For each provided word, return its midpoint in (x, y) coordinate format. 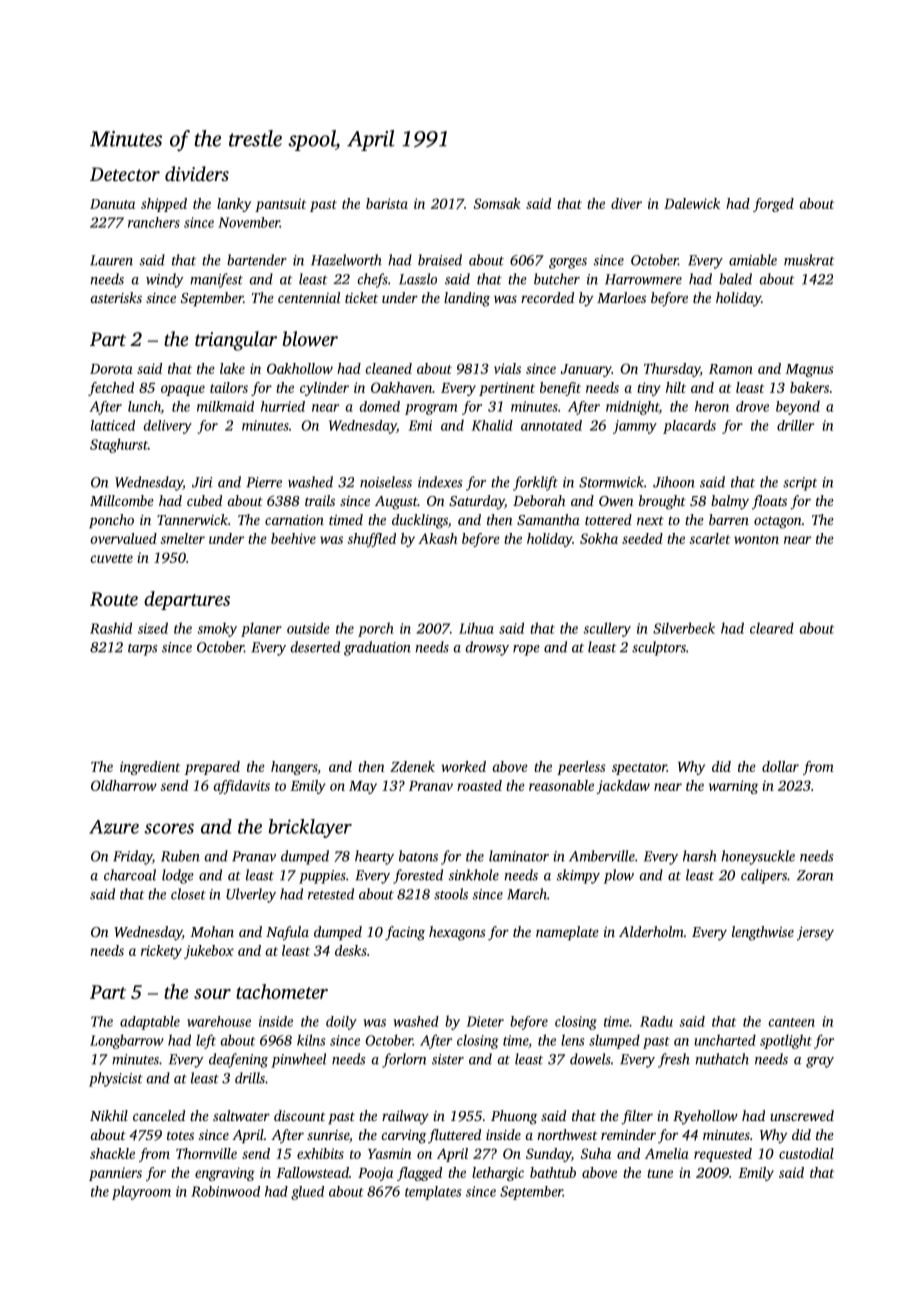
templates (433, 1193)
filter (637, 1117)
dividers (197, 173)
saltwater (241, 1115)
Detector (125, 174)
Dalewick (692, 203)
